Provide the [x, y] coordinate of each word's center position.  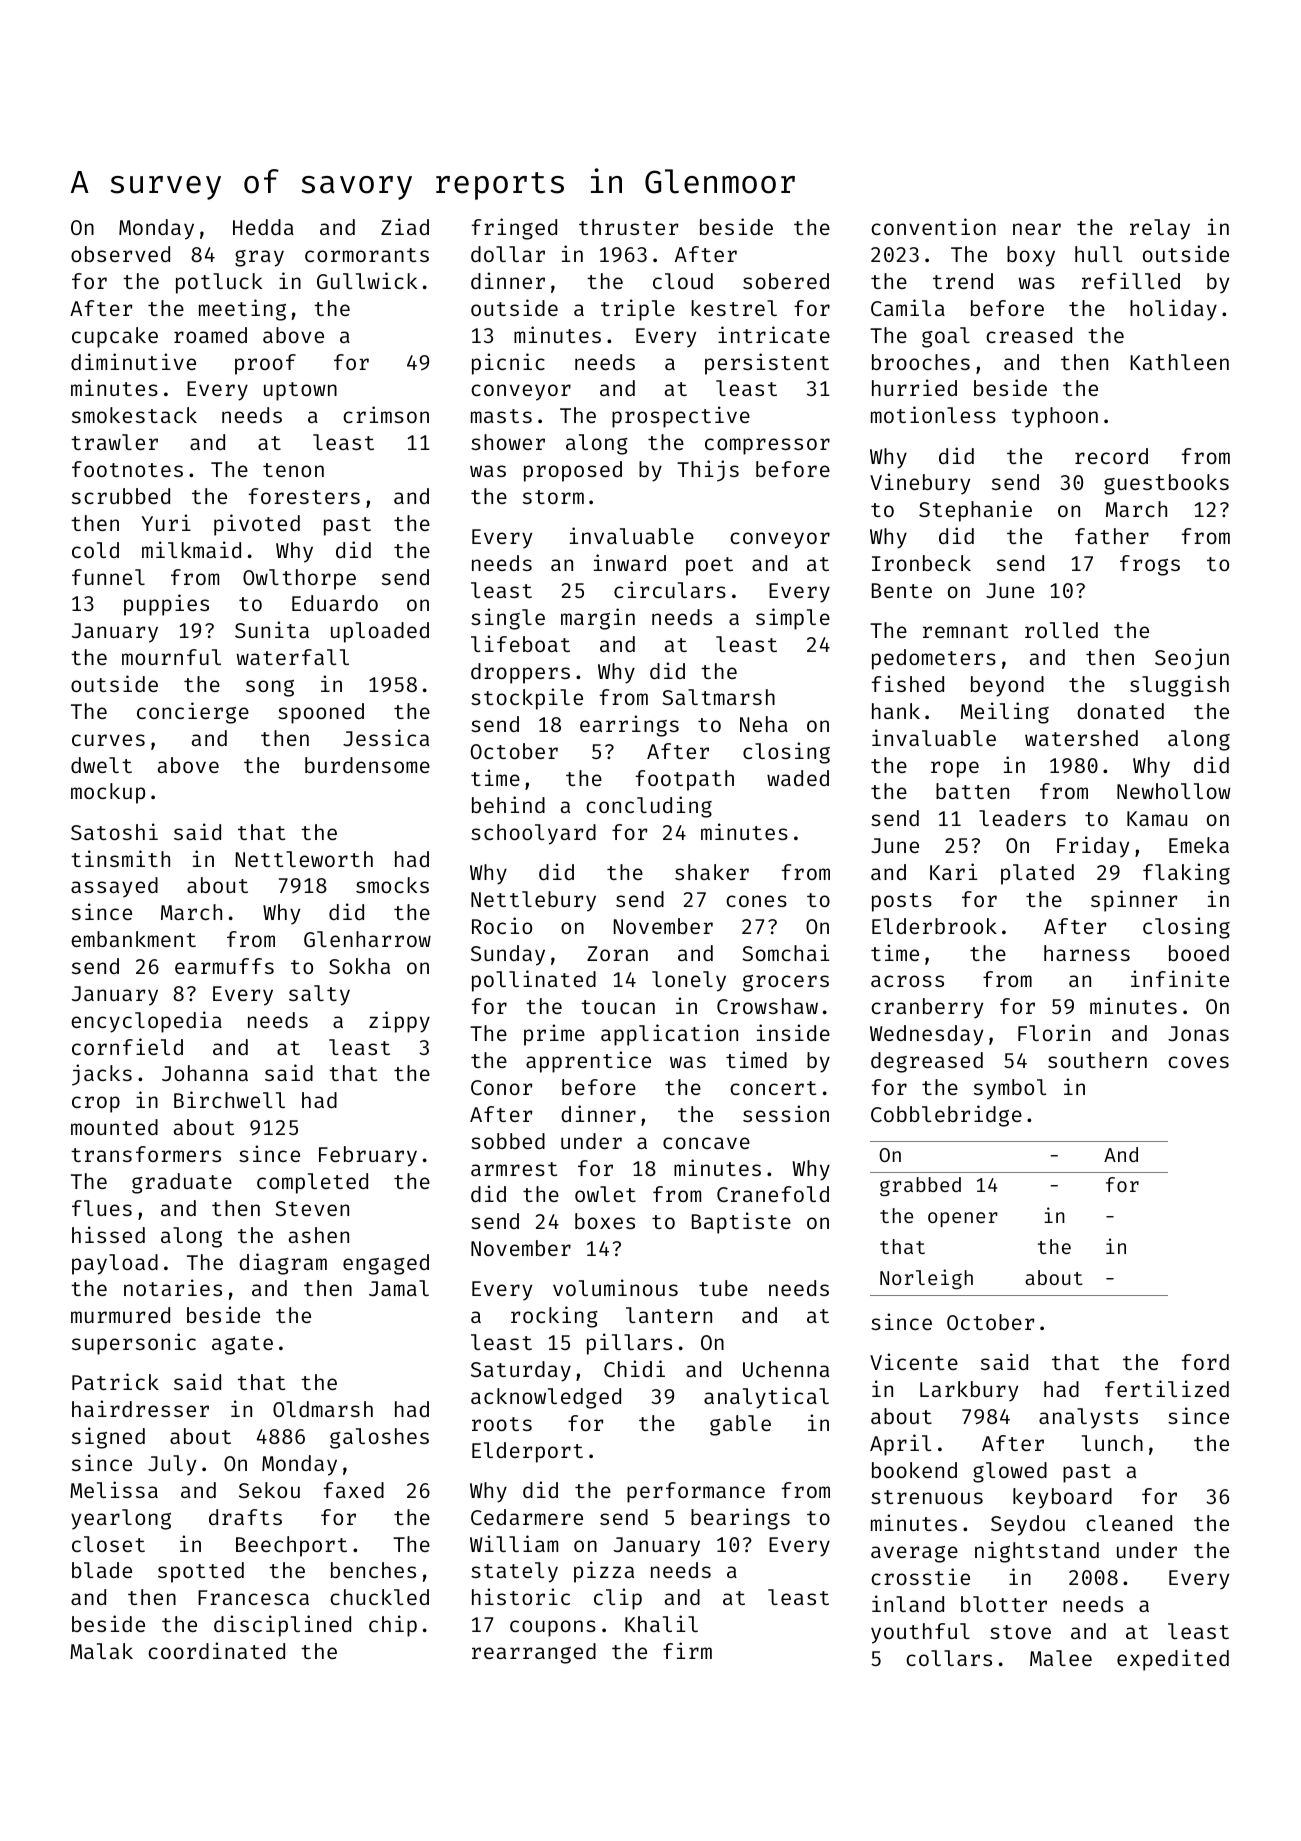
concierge [193, 713]
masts [501, 416]
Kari [953, 871]
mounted [114, 1127]
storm [553, 497]
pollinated [534, 981]
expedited [1173, 1660]
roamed [210, 335]
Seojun [1192, 659]
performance [696, 1492]
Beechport [291, 1546]
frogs [1150, 565]
